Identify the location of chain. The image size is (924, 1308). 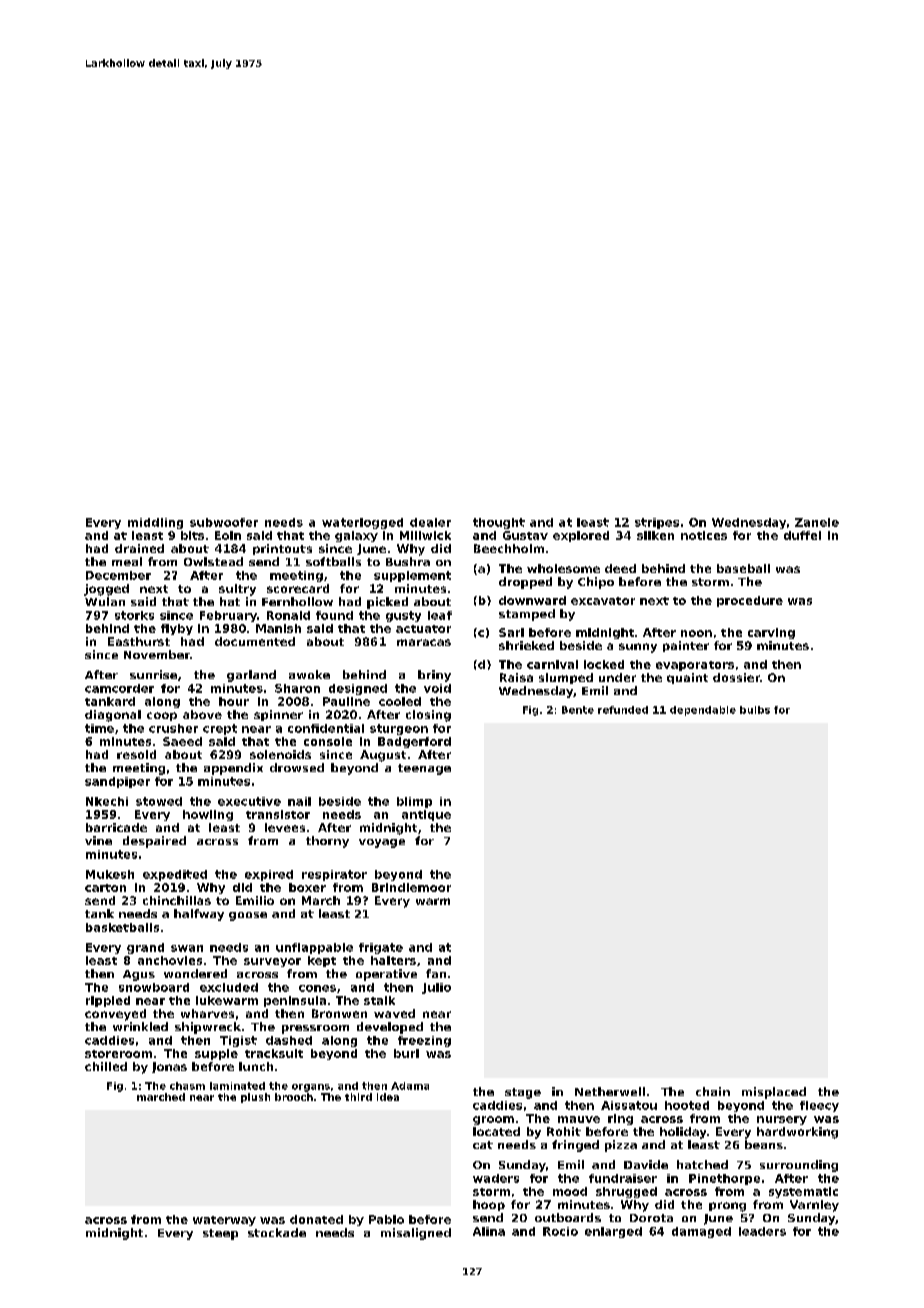
(713, 1091).
